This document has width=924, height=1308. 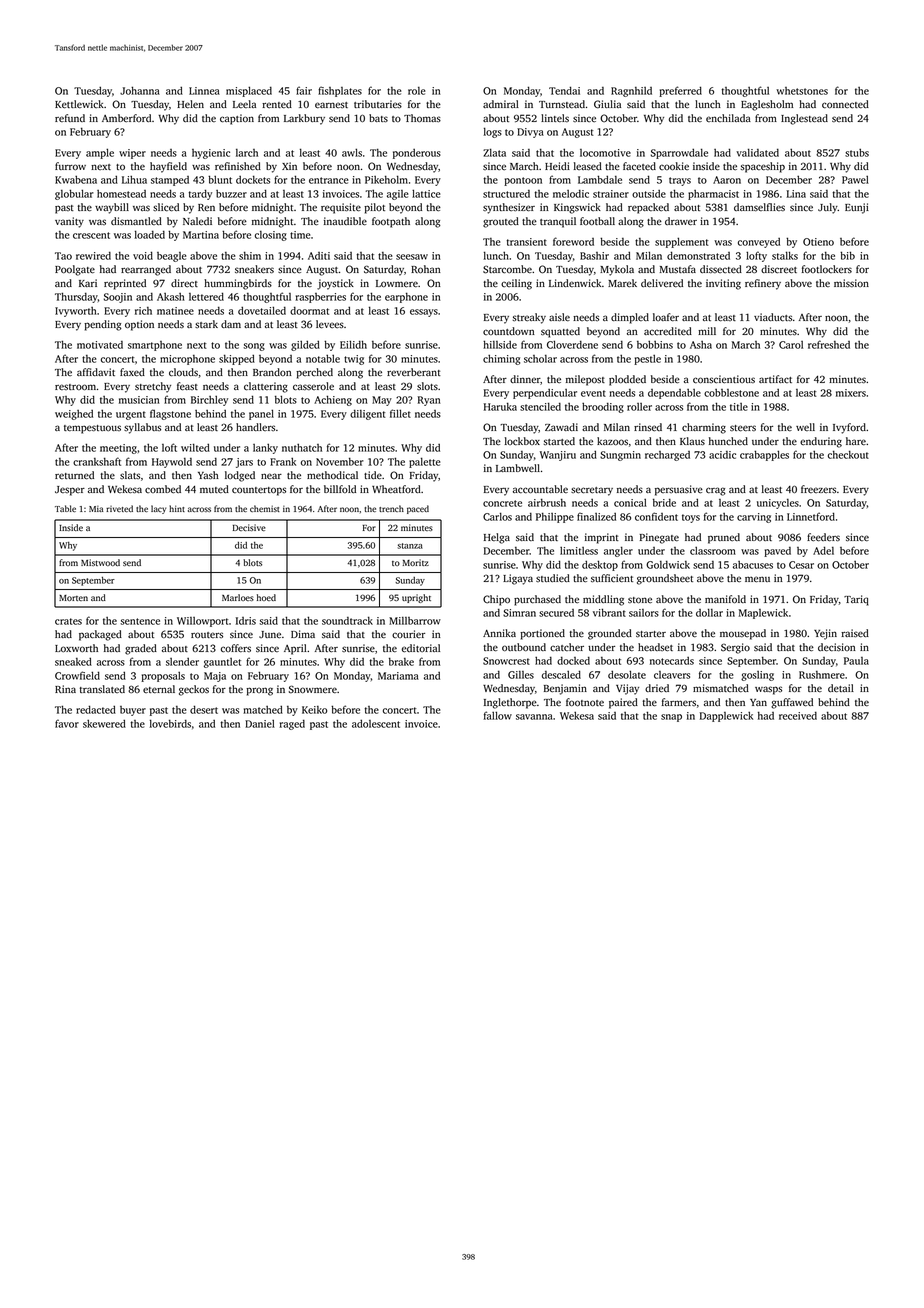 I want to click on skewered, so click(x=104, y=723).
